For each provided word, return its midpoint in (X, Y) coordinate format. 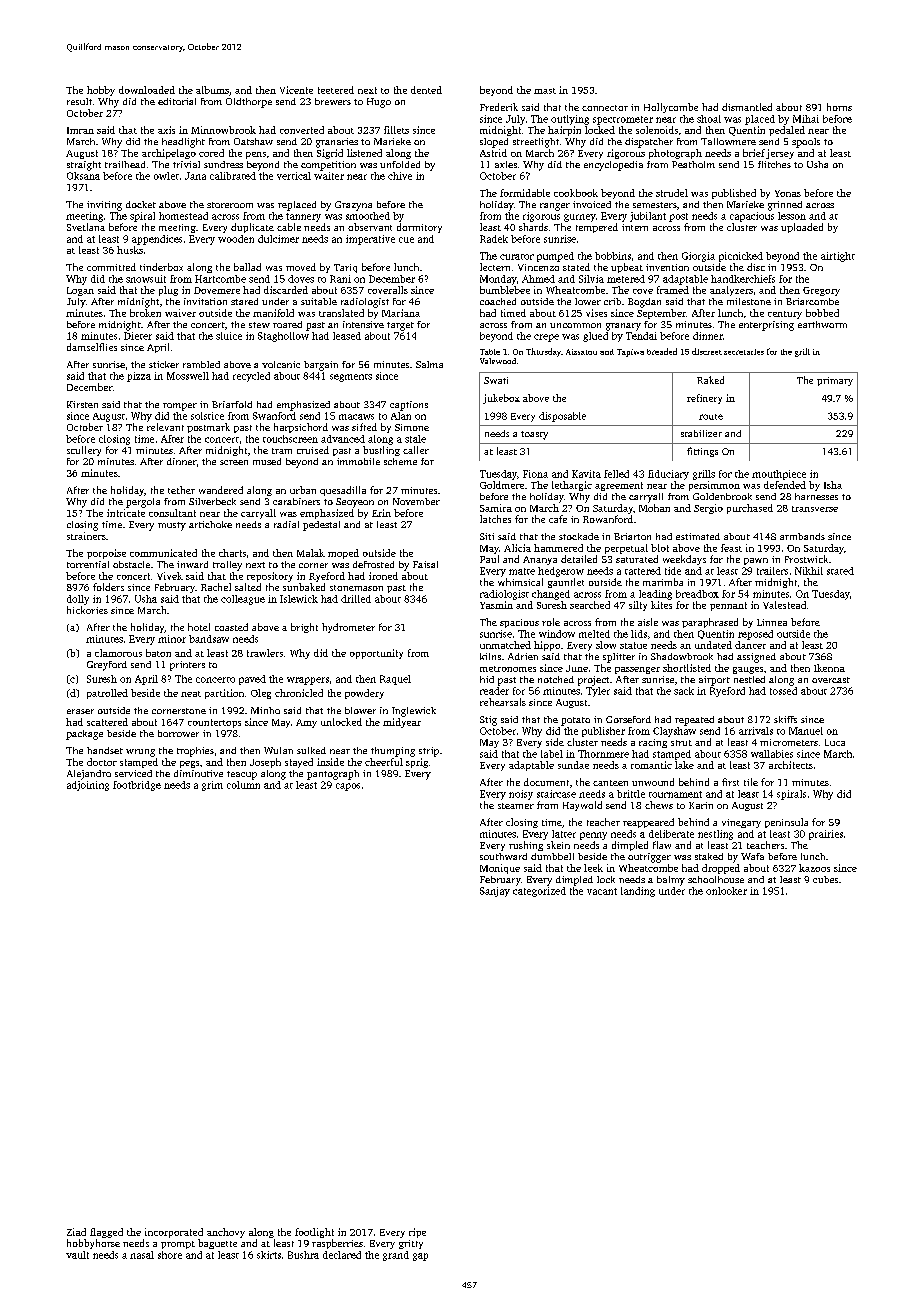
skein (558, 845)
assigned (756, 658)
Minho (265, 710)
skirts (269, 1255)
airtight (838, 257)
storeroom (230, 205)
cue (406, 240)
